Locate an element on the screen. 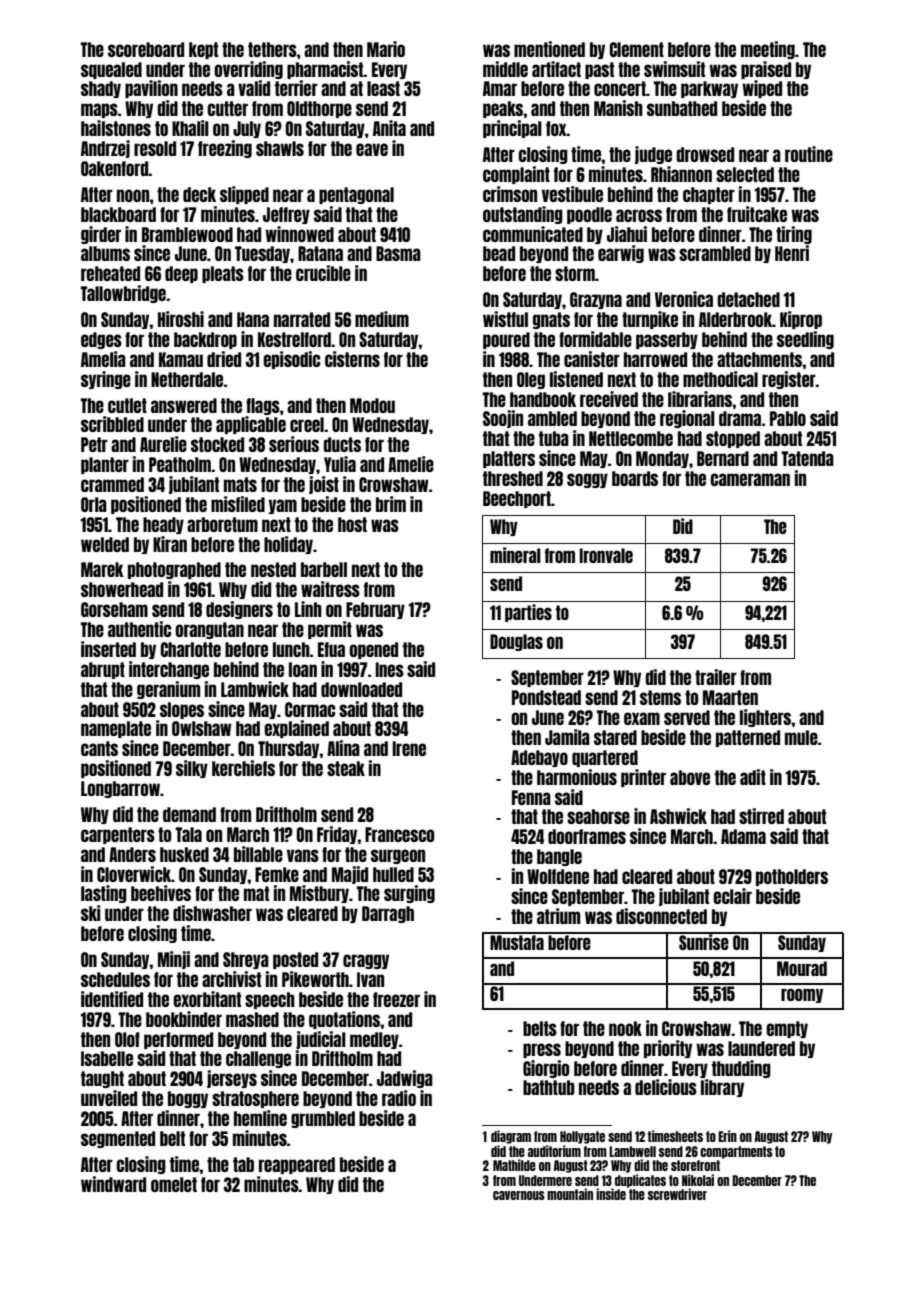  tethers is located at coordinates (272, 49).
